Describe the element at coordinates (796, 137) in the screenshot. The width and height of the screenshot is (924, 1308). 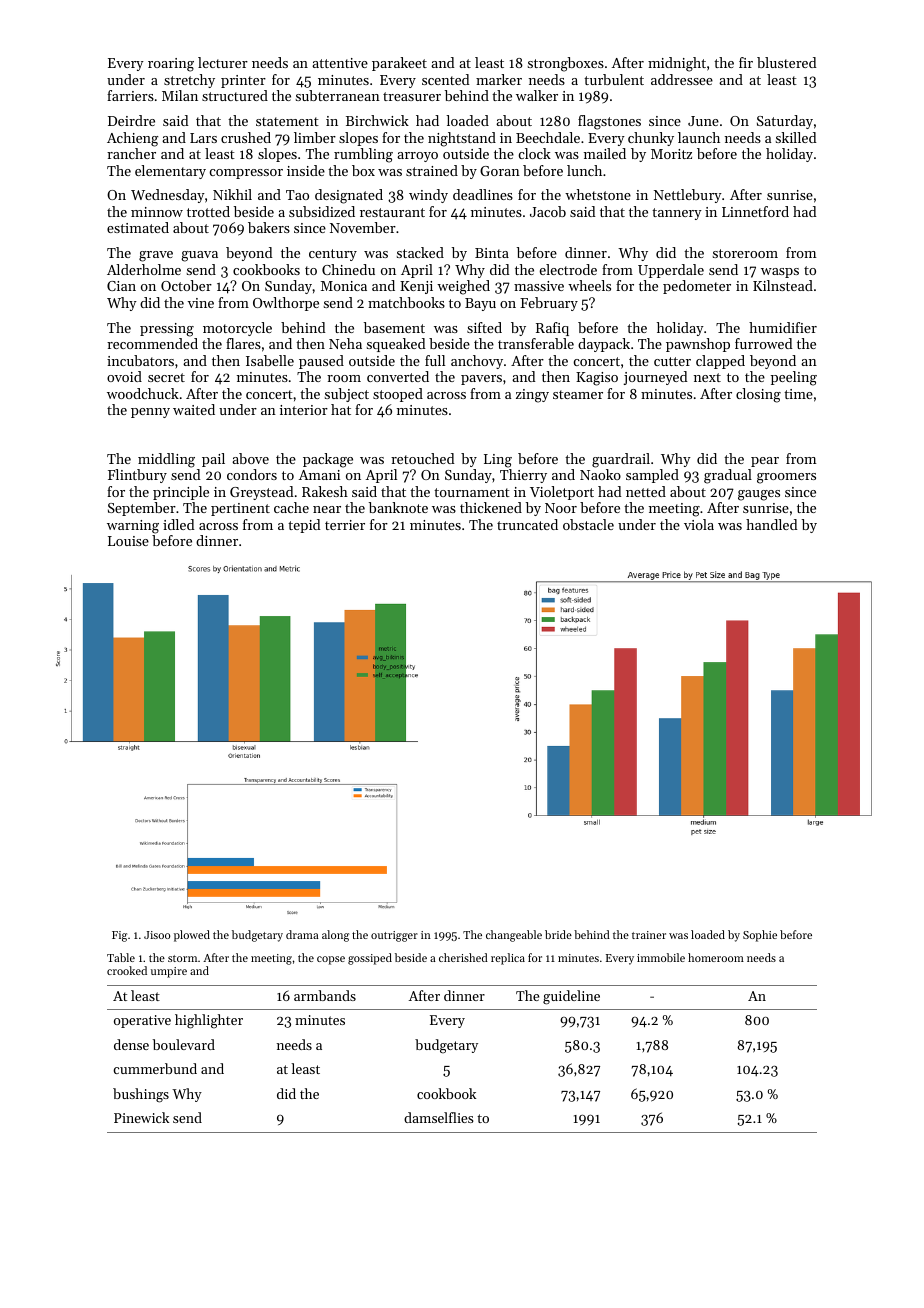
I see `skilled` at that location.
